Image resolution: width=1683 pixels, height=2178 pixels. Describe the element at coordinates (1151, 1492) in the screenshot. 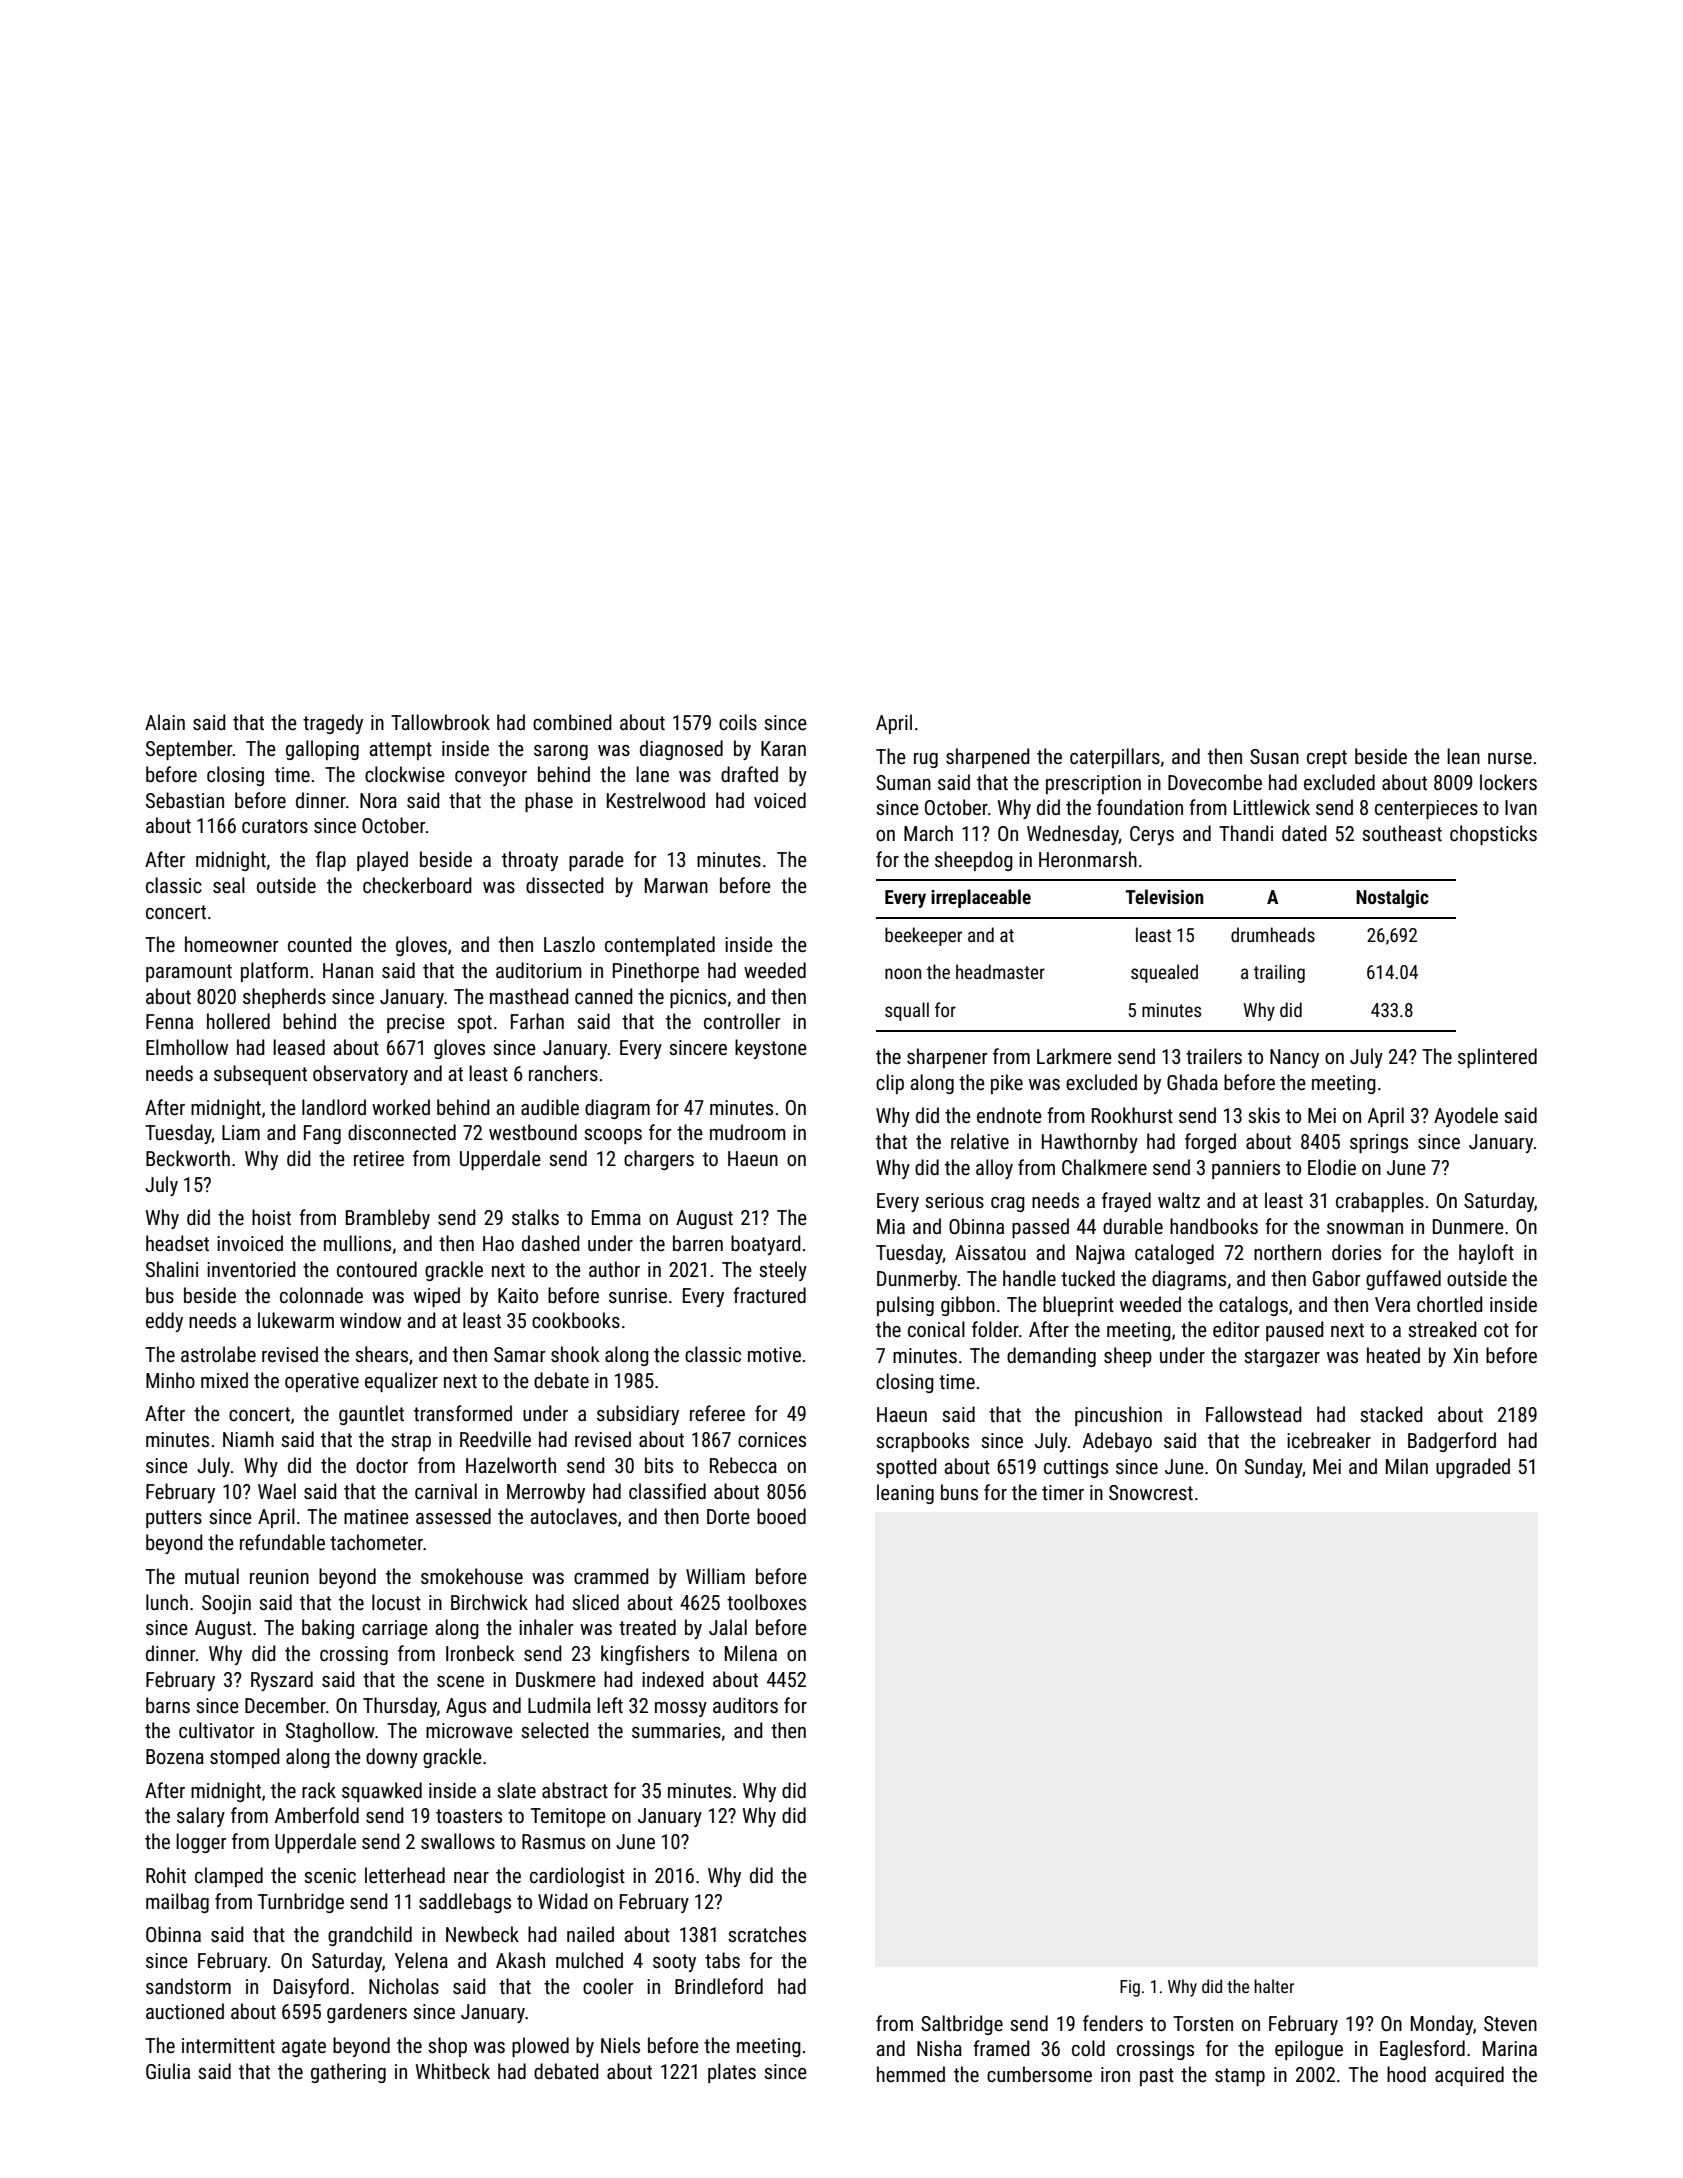

I see `Snowcrest` at that location.
